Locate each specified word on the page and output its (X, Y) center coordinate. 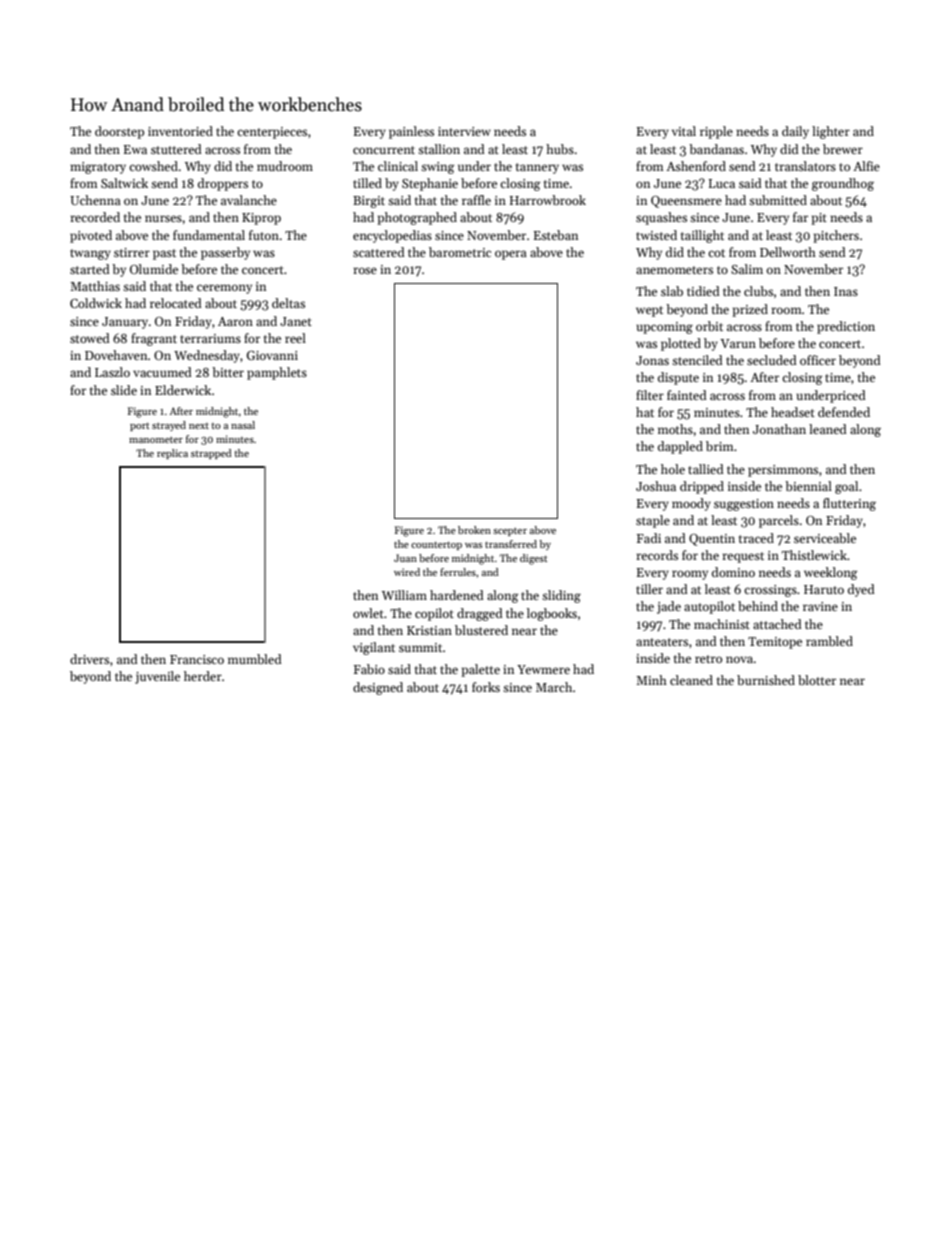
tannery (537, 168)
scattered (379, 252)
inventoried (180, 131)
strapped (211, 454)
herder (203, 676)
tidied (703, 291)
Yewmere (543, 669)
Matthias (95, 286)
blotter (817, 680)
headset (793, 412)
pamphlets (277, 373)
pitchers (836, 236)
